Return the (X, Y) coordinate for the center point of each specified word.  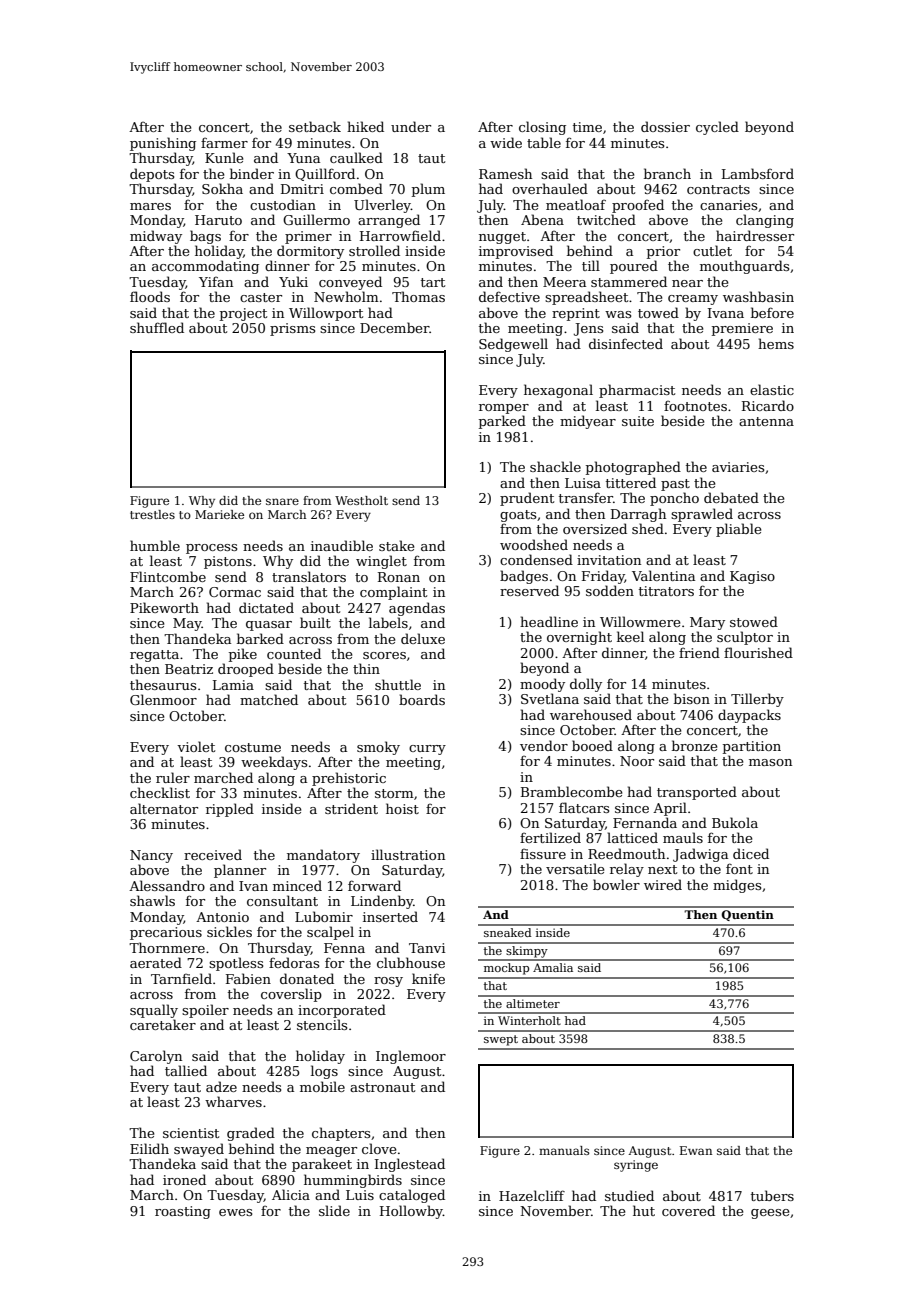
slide (334, 1210)
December (395, 327)
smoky (378, 748)
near (687, 283)
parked (502, 422)
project (243, 314)
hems (776, 343)
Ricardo (768, 405)
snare (282, 501)
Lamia (233, 685)
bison (692, 698)
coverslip (291, 995)
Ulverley (382, 206)
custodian (283, 204)
